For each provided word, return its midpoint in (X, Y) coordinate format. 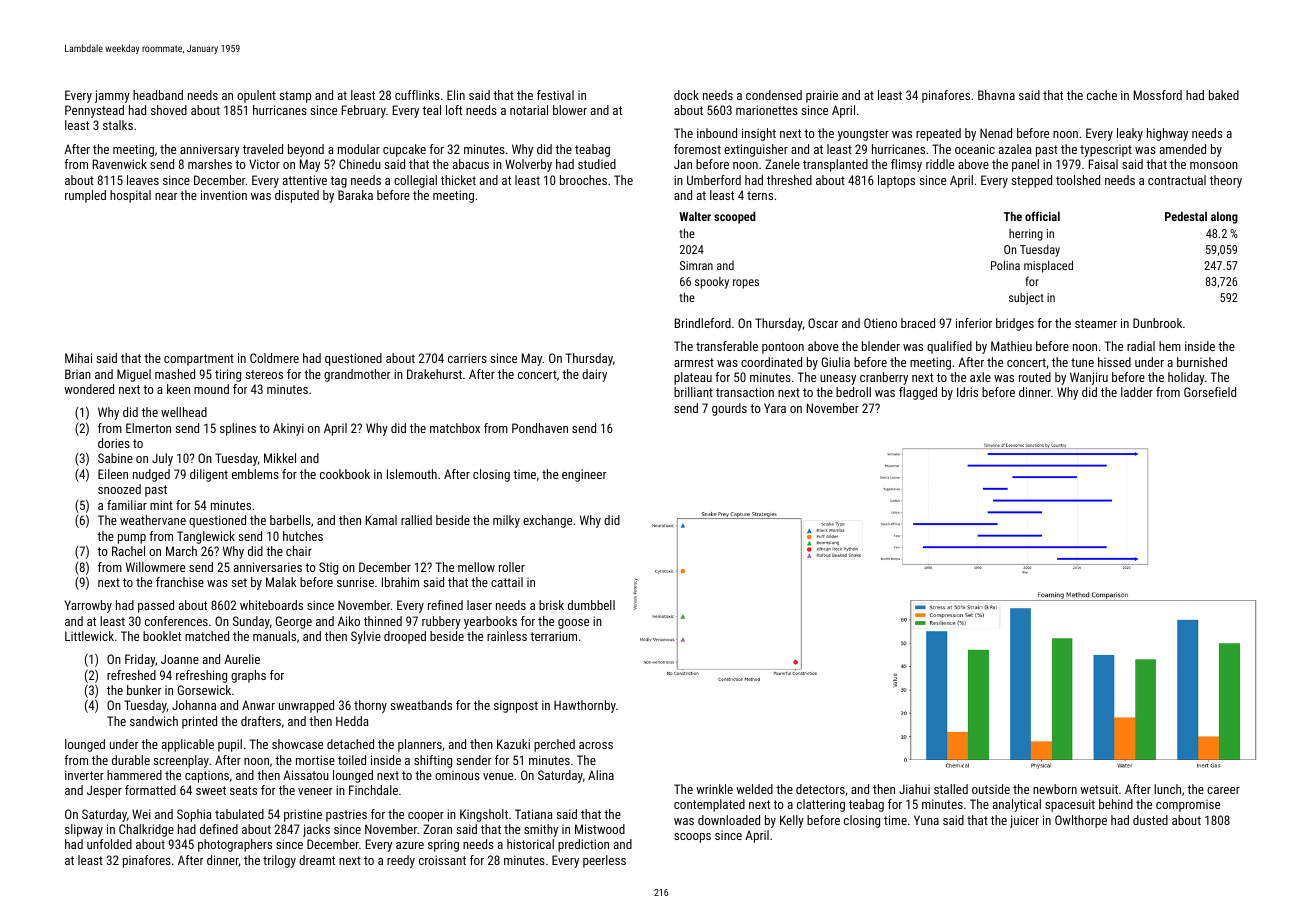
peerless (604, 861)
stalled (951, 789)
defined (219, 829)
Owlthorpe (1081, 821)
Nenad (996, 133)
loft (454, 110)
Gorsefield (1210, 392)
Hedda (352, 721)
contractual (1177, 180)
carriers (467, 358)
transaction (745, 392)
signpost (516, 706)
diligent (209, 475)
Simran (696, 265)
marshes (210, 164)
